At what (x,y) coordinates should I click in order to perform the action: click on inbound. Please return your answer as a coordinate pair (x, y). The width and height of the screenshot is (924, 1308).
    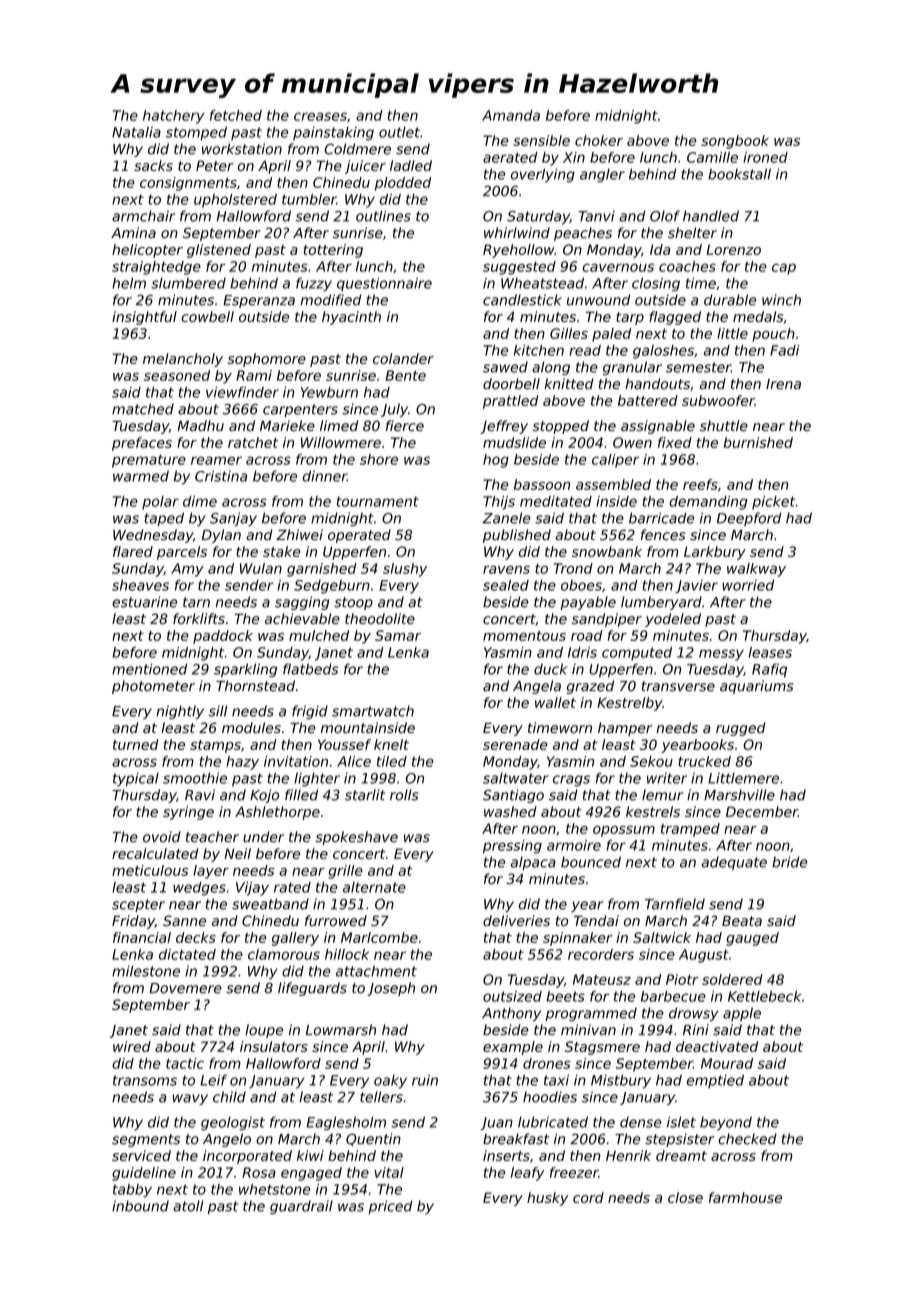
    Looking at the image, I should click on (140, 1206).
